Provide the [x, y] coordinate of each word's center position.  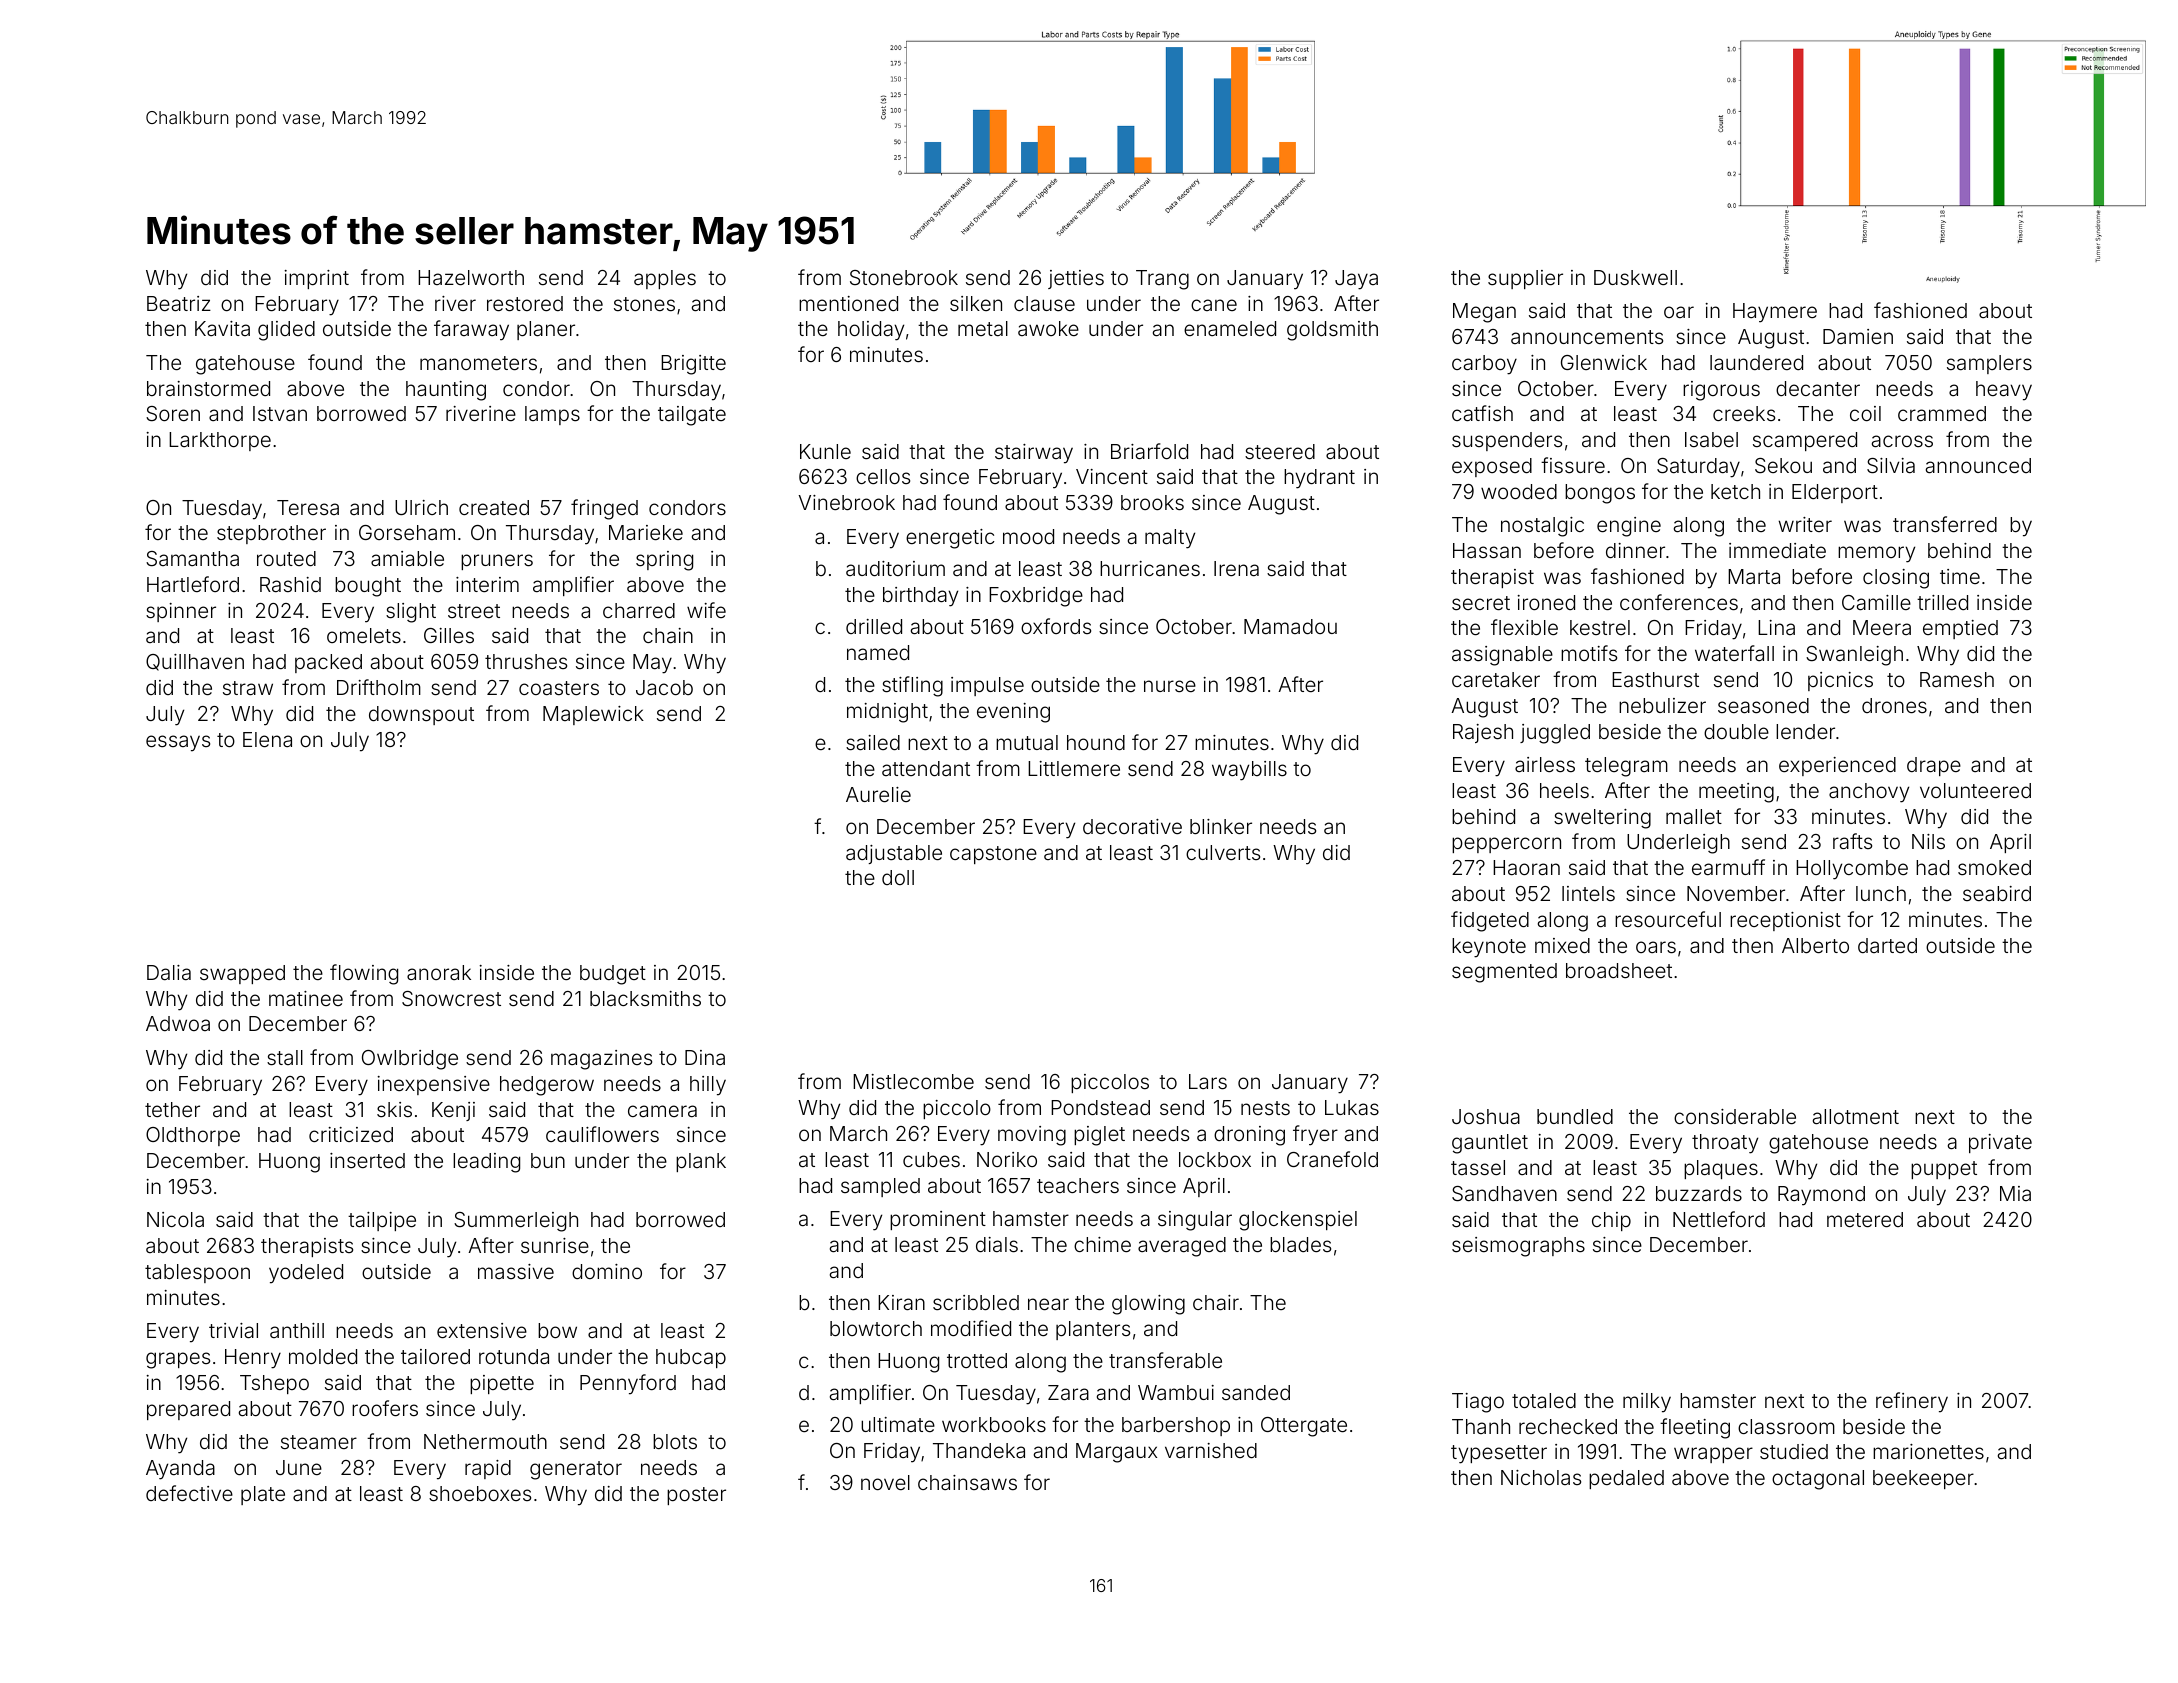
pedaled [1626, 1479]
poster [696, 1496]
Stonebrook [904, 277]
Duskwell [1635, 277]
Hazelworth [471, 277]
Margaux [1116, 1453]
